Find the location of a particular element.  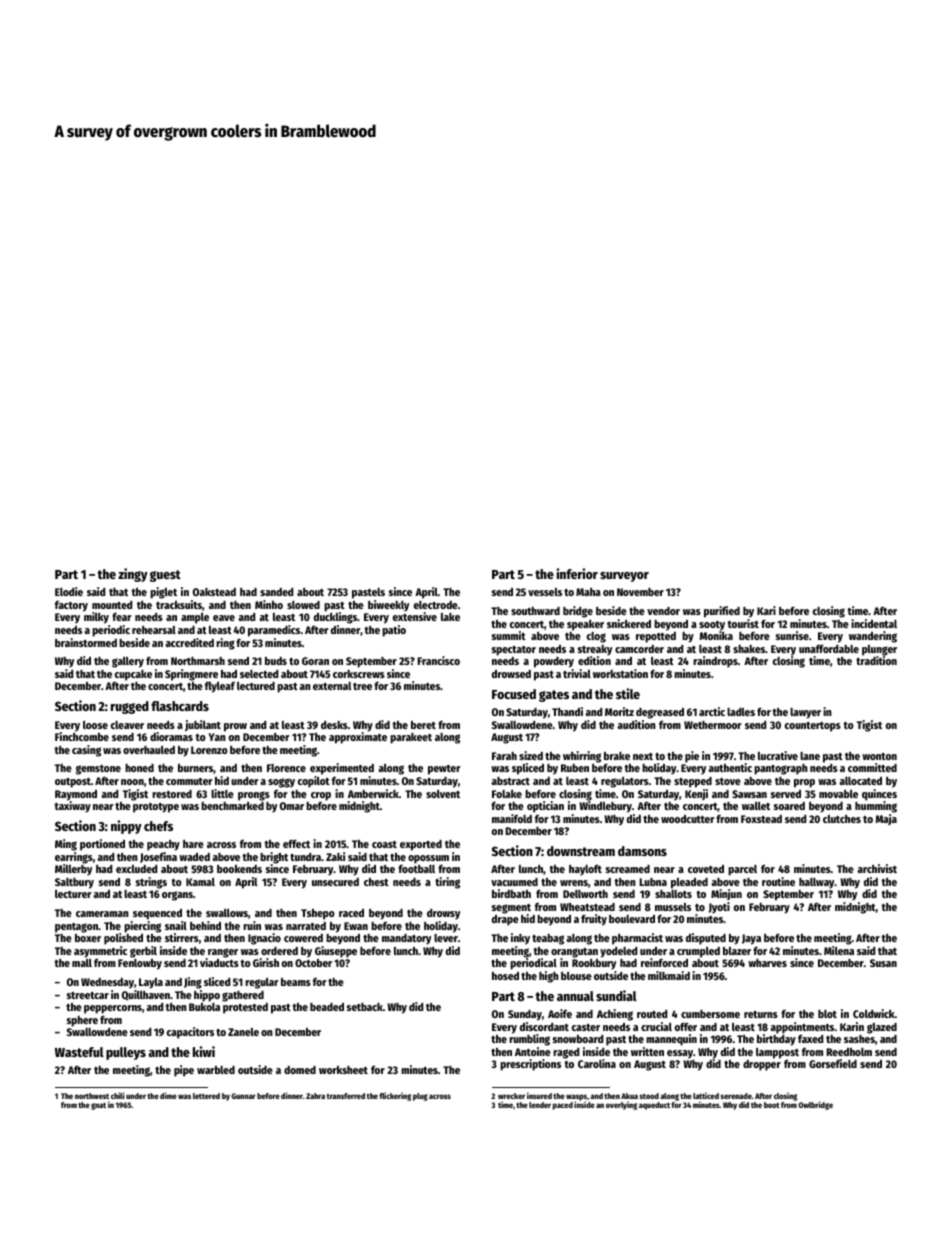

mall is located at coordinates (82, 963).
